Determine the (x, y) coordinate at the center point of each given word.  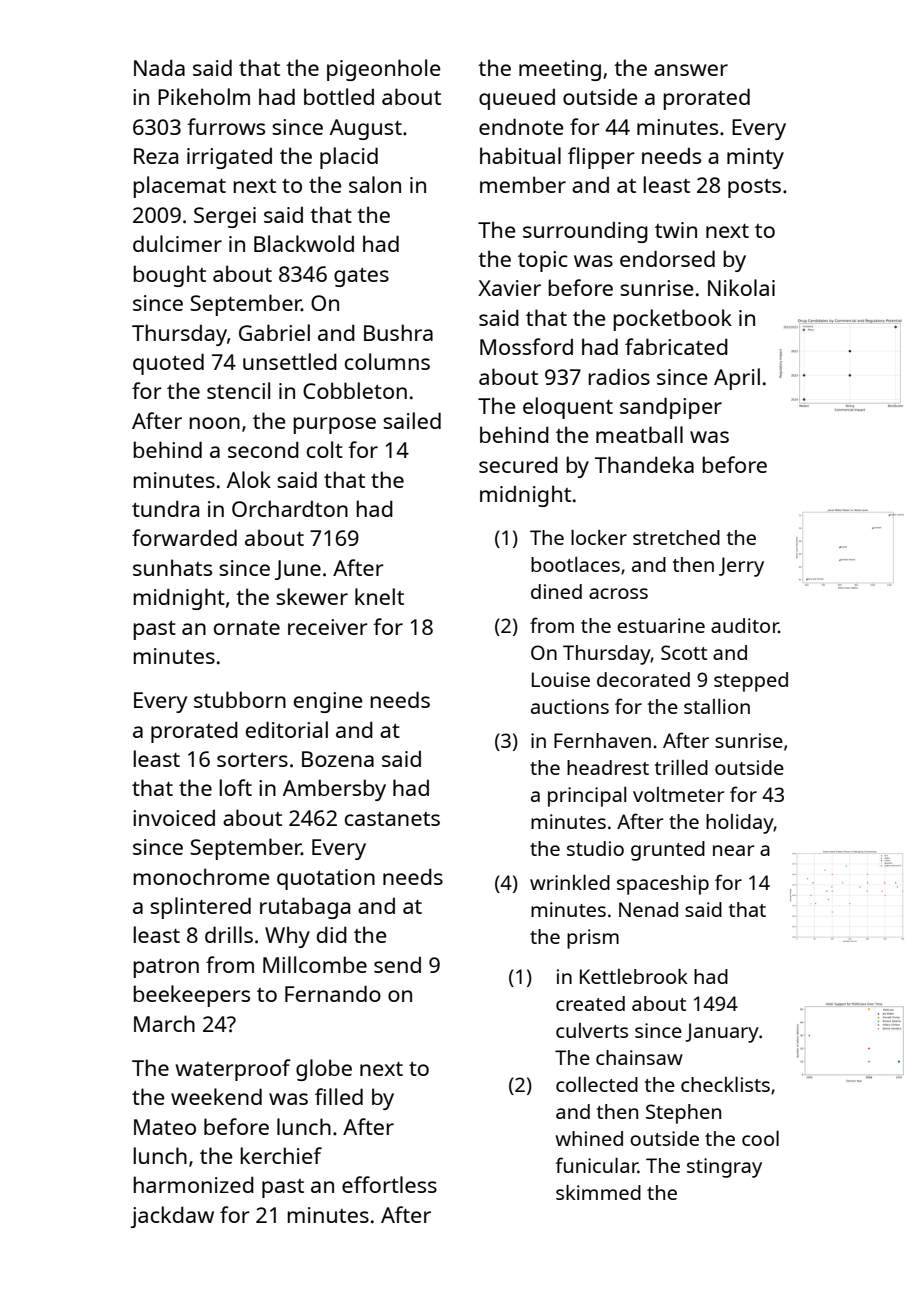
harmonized (193, 1184)
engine (328, 702)
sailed (412, 420)
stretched (676, 537)
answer (691, 70)
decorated (643, 679)
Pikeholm (204, 96)
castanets (392, 819)
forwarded (184, 537)
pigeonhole (384, 70)
